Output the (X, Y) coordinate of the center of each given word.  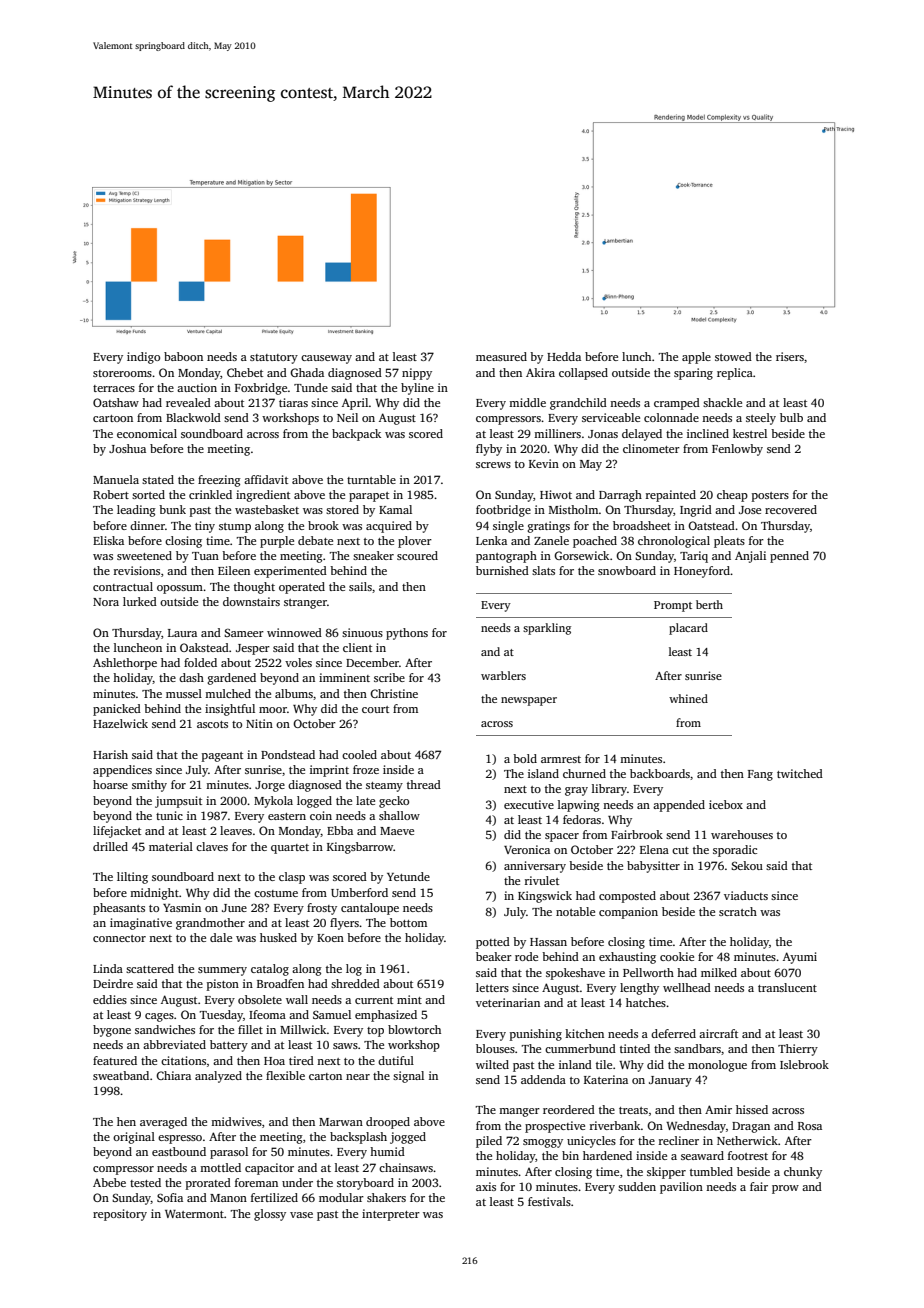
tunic (169, 815)
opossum (180, 589)
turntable (371, 479)
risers (790, 356)
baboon (183, 356)
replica (735, 374)
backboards (660, 773)
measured (501, 356)
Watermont (194, 1214)
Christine (394, 693)
